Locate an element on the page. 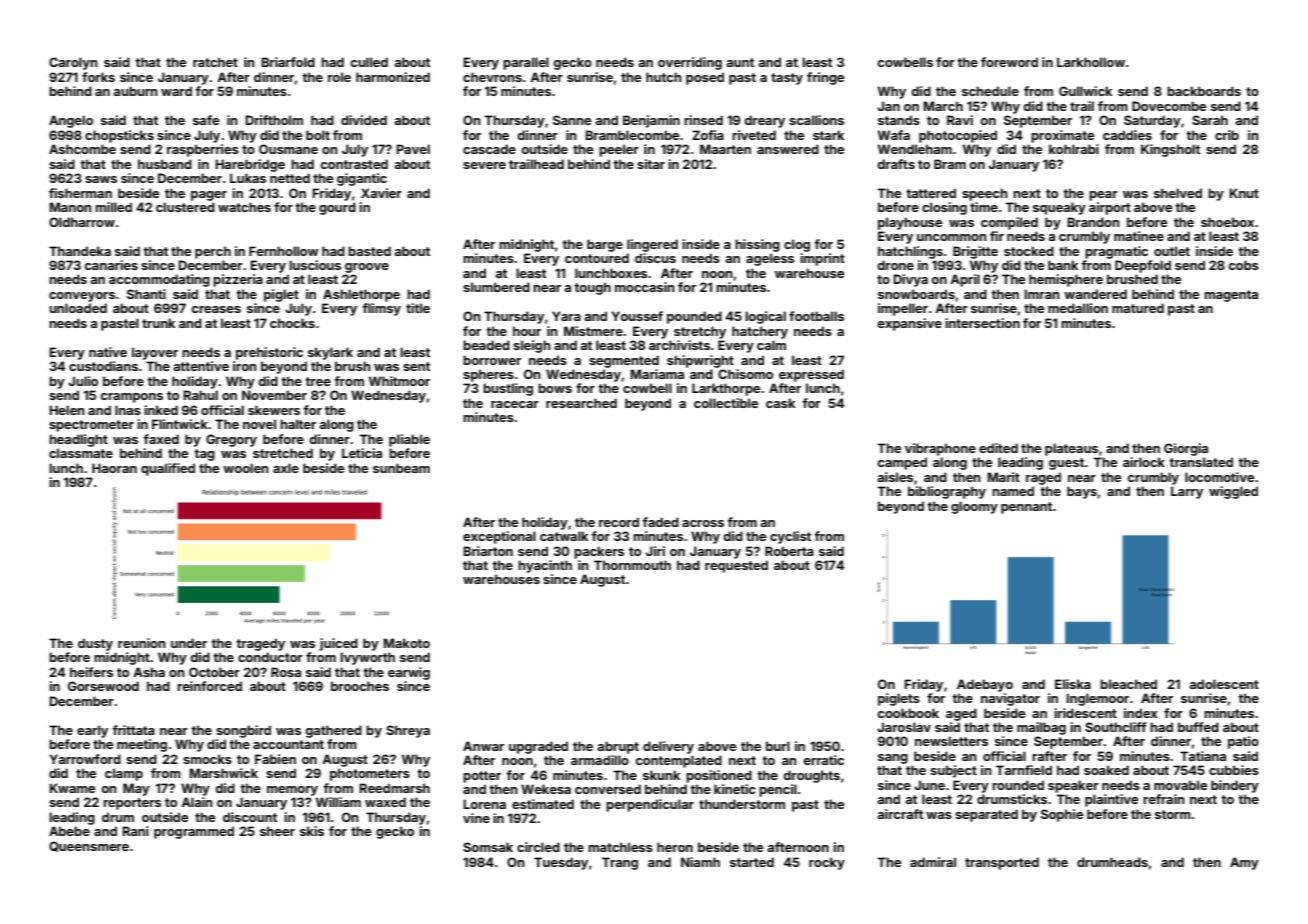  tree is located at coordinates (318, 381).
